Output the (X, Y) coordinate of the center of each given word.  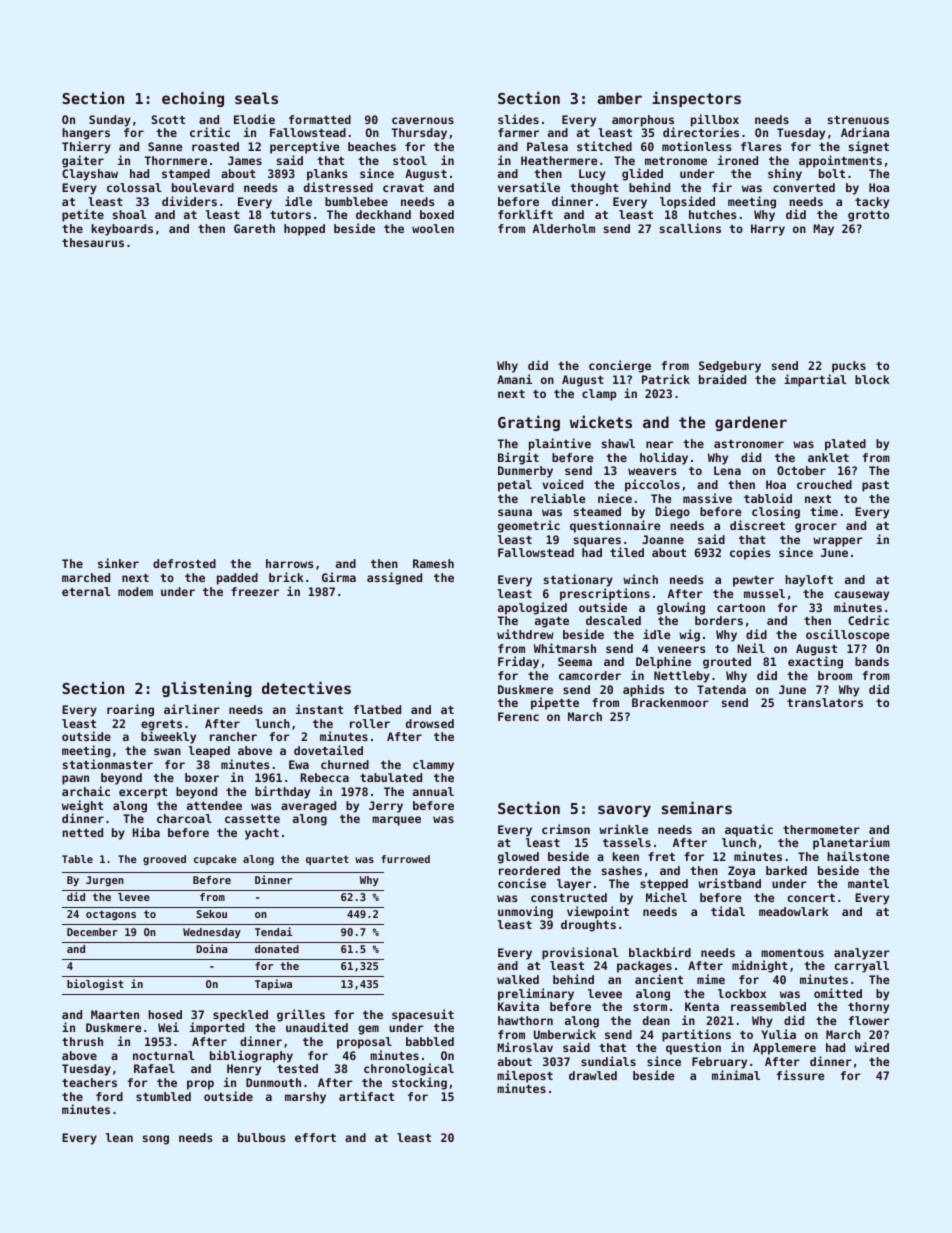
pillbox (715, 121)
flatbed (377, 709)
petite (83, 215)
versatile (529, 187)
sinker (118, 563)
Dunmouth (273, 1082)
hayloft (809, 581)
